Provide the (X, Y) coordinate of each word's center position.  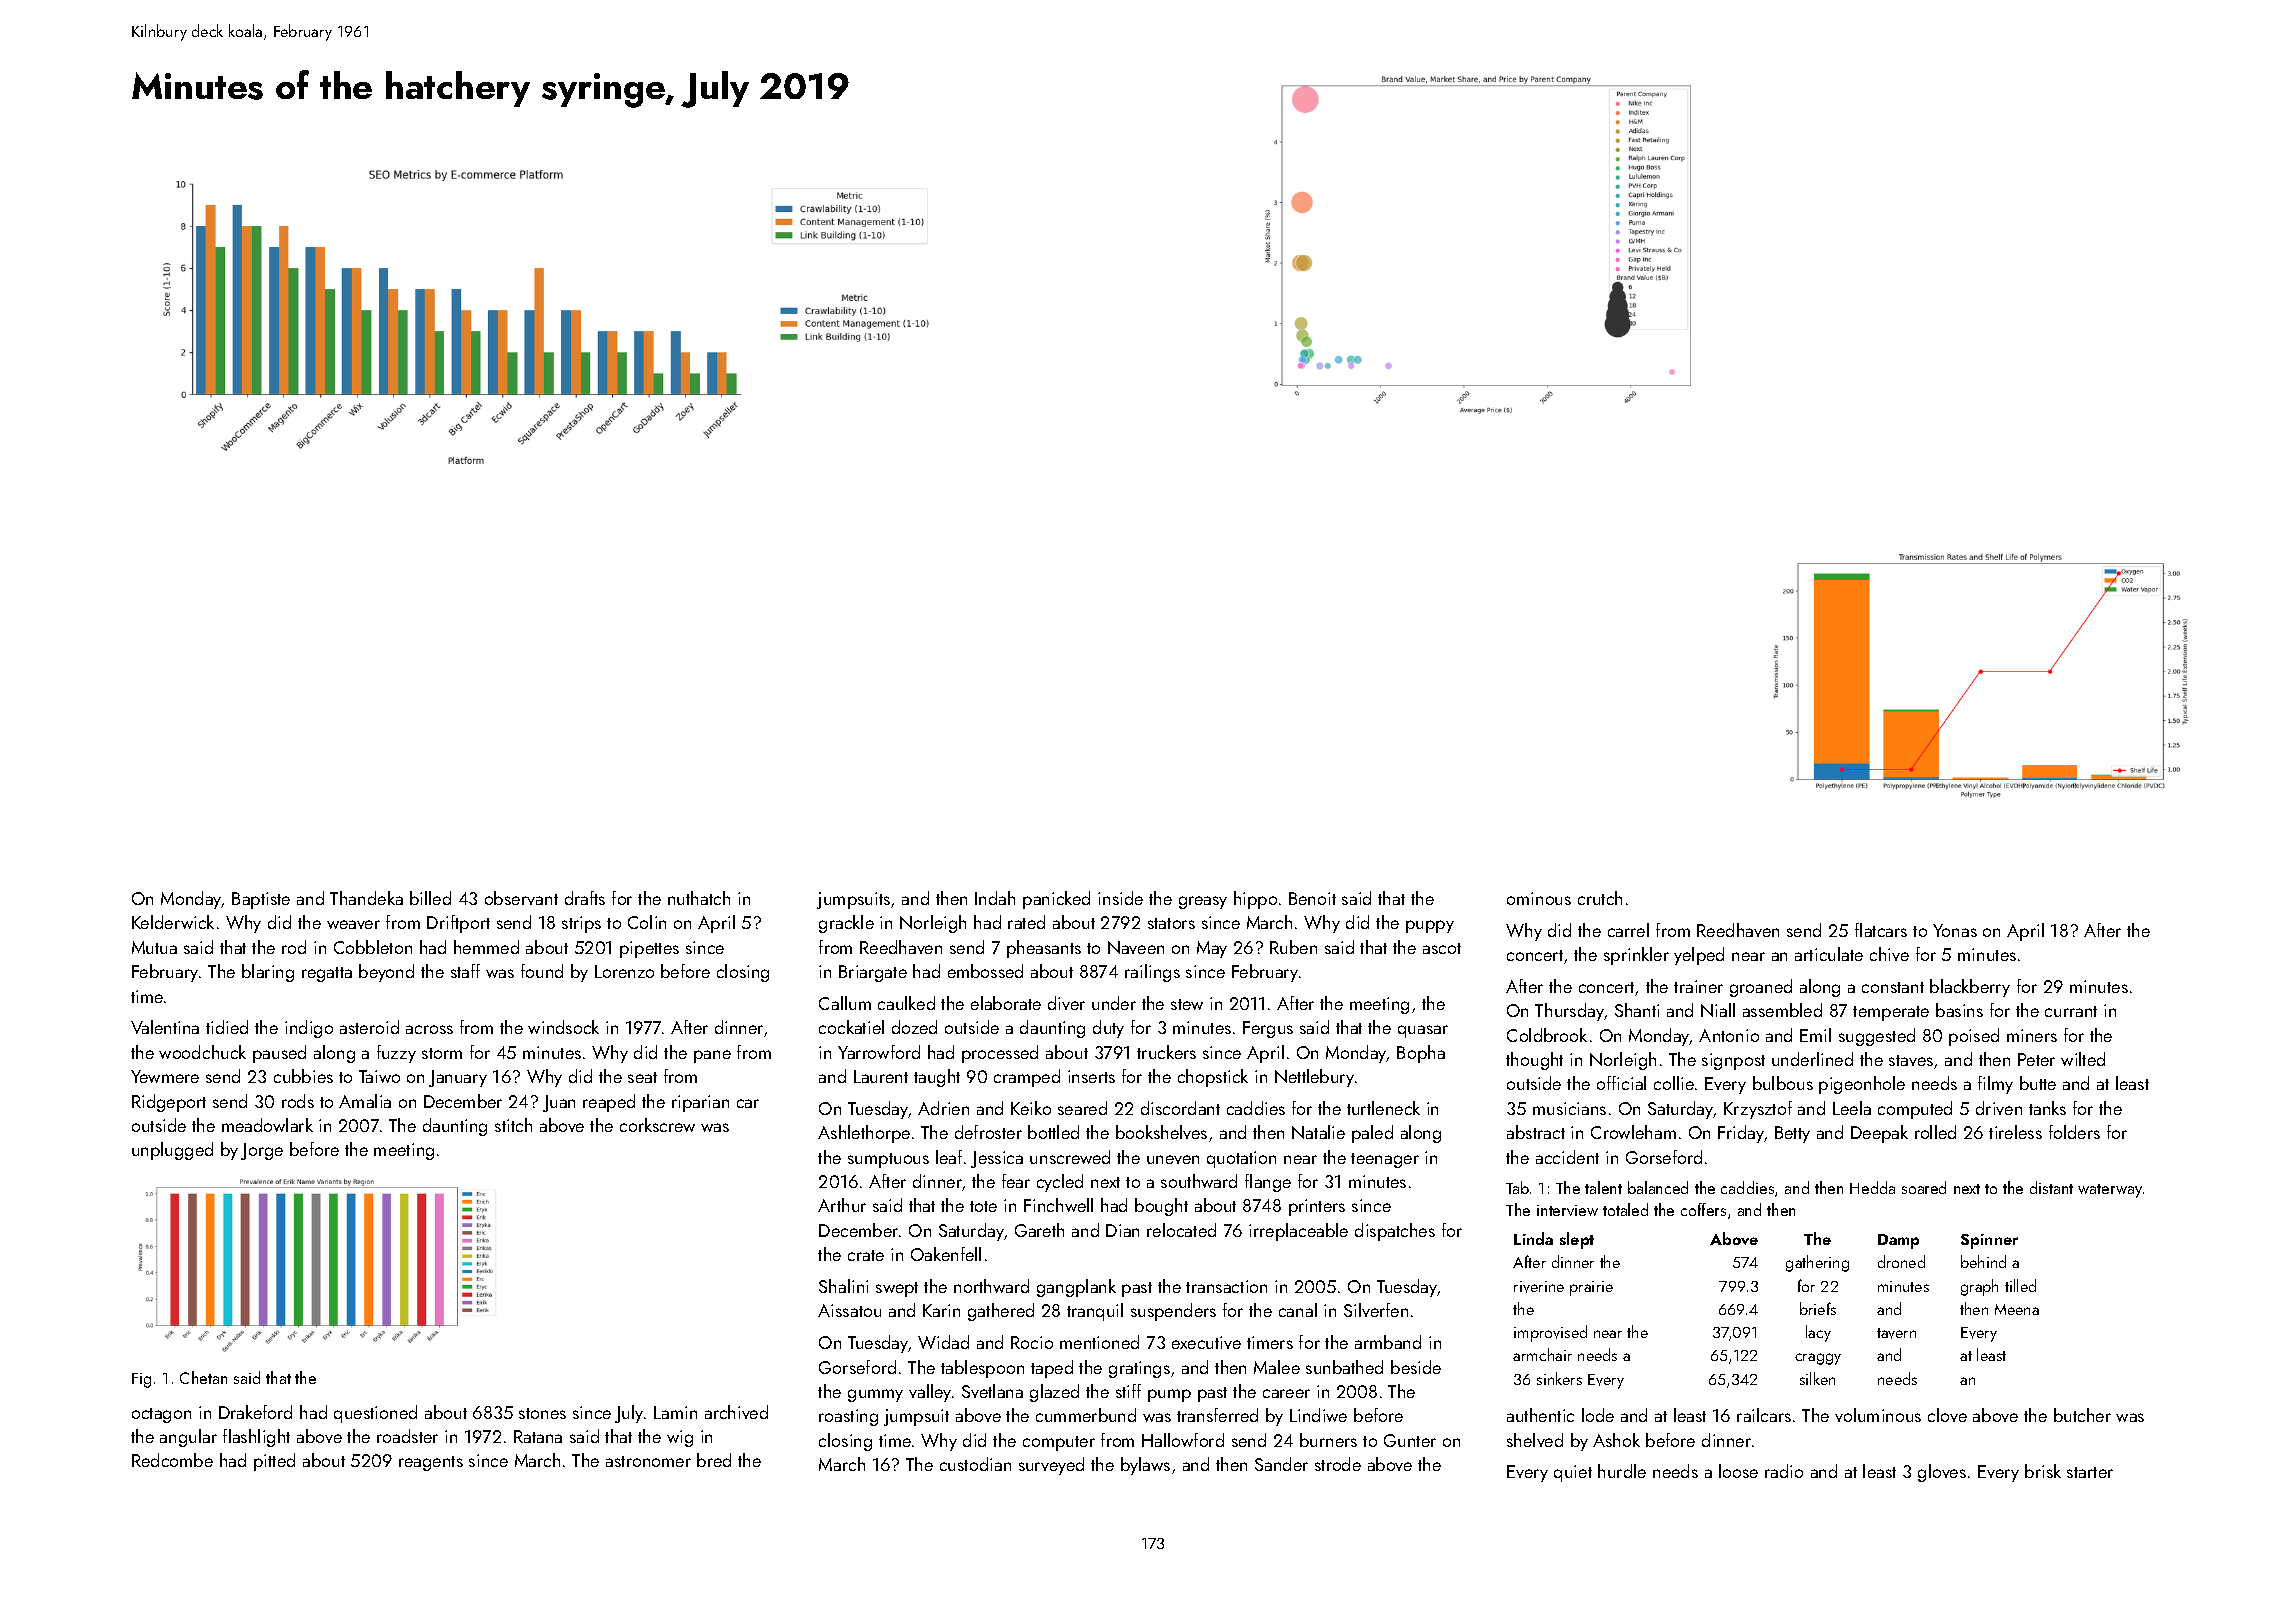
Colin (647, 922)
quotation (1241, 1159)
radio (1784, 1471)
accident (1567, 1157)
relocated (1181, 1230)
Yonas (1955, 930)
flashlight (256, 1438)
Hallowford (1183, 1440)
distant (2051, 1187)
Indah (995, 898)
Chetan (203, 1377)
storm (442, 1053)
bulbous (1783, 1083)
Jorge (262, 1151)
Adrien (943, 1108)
